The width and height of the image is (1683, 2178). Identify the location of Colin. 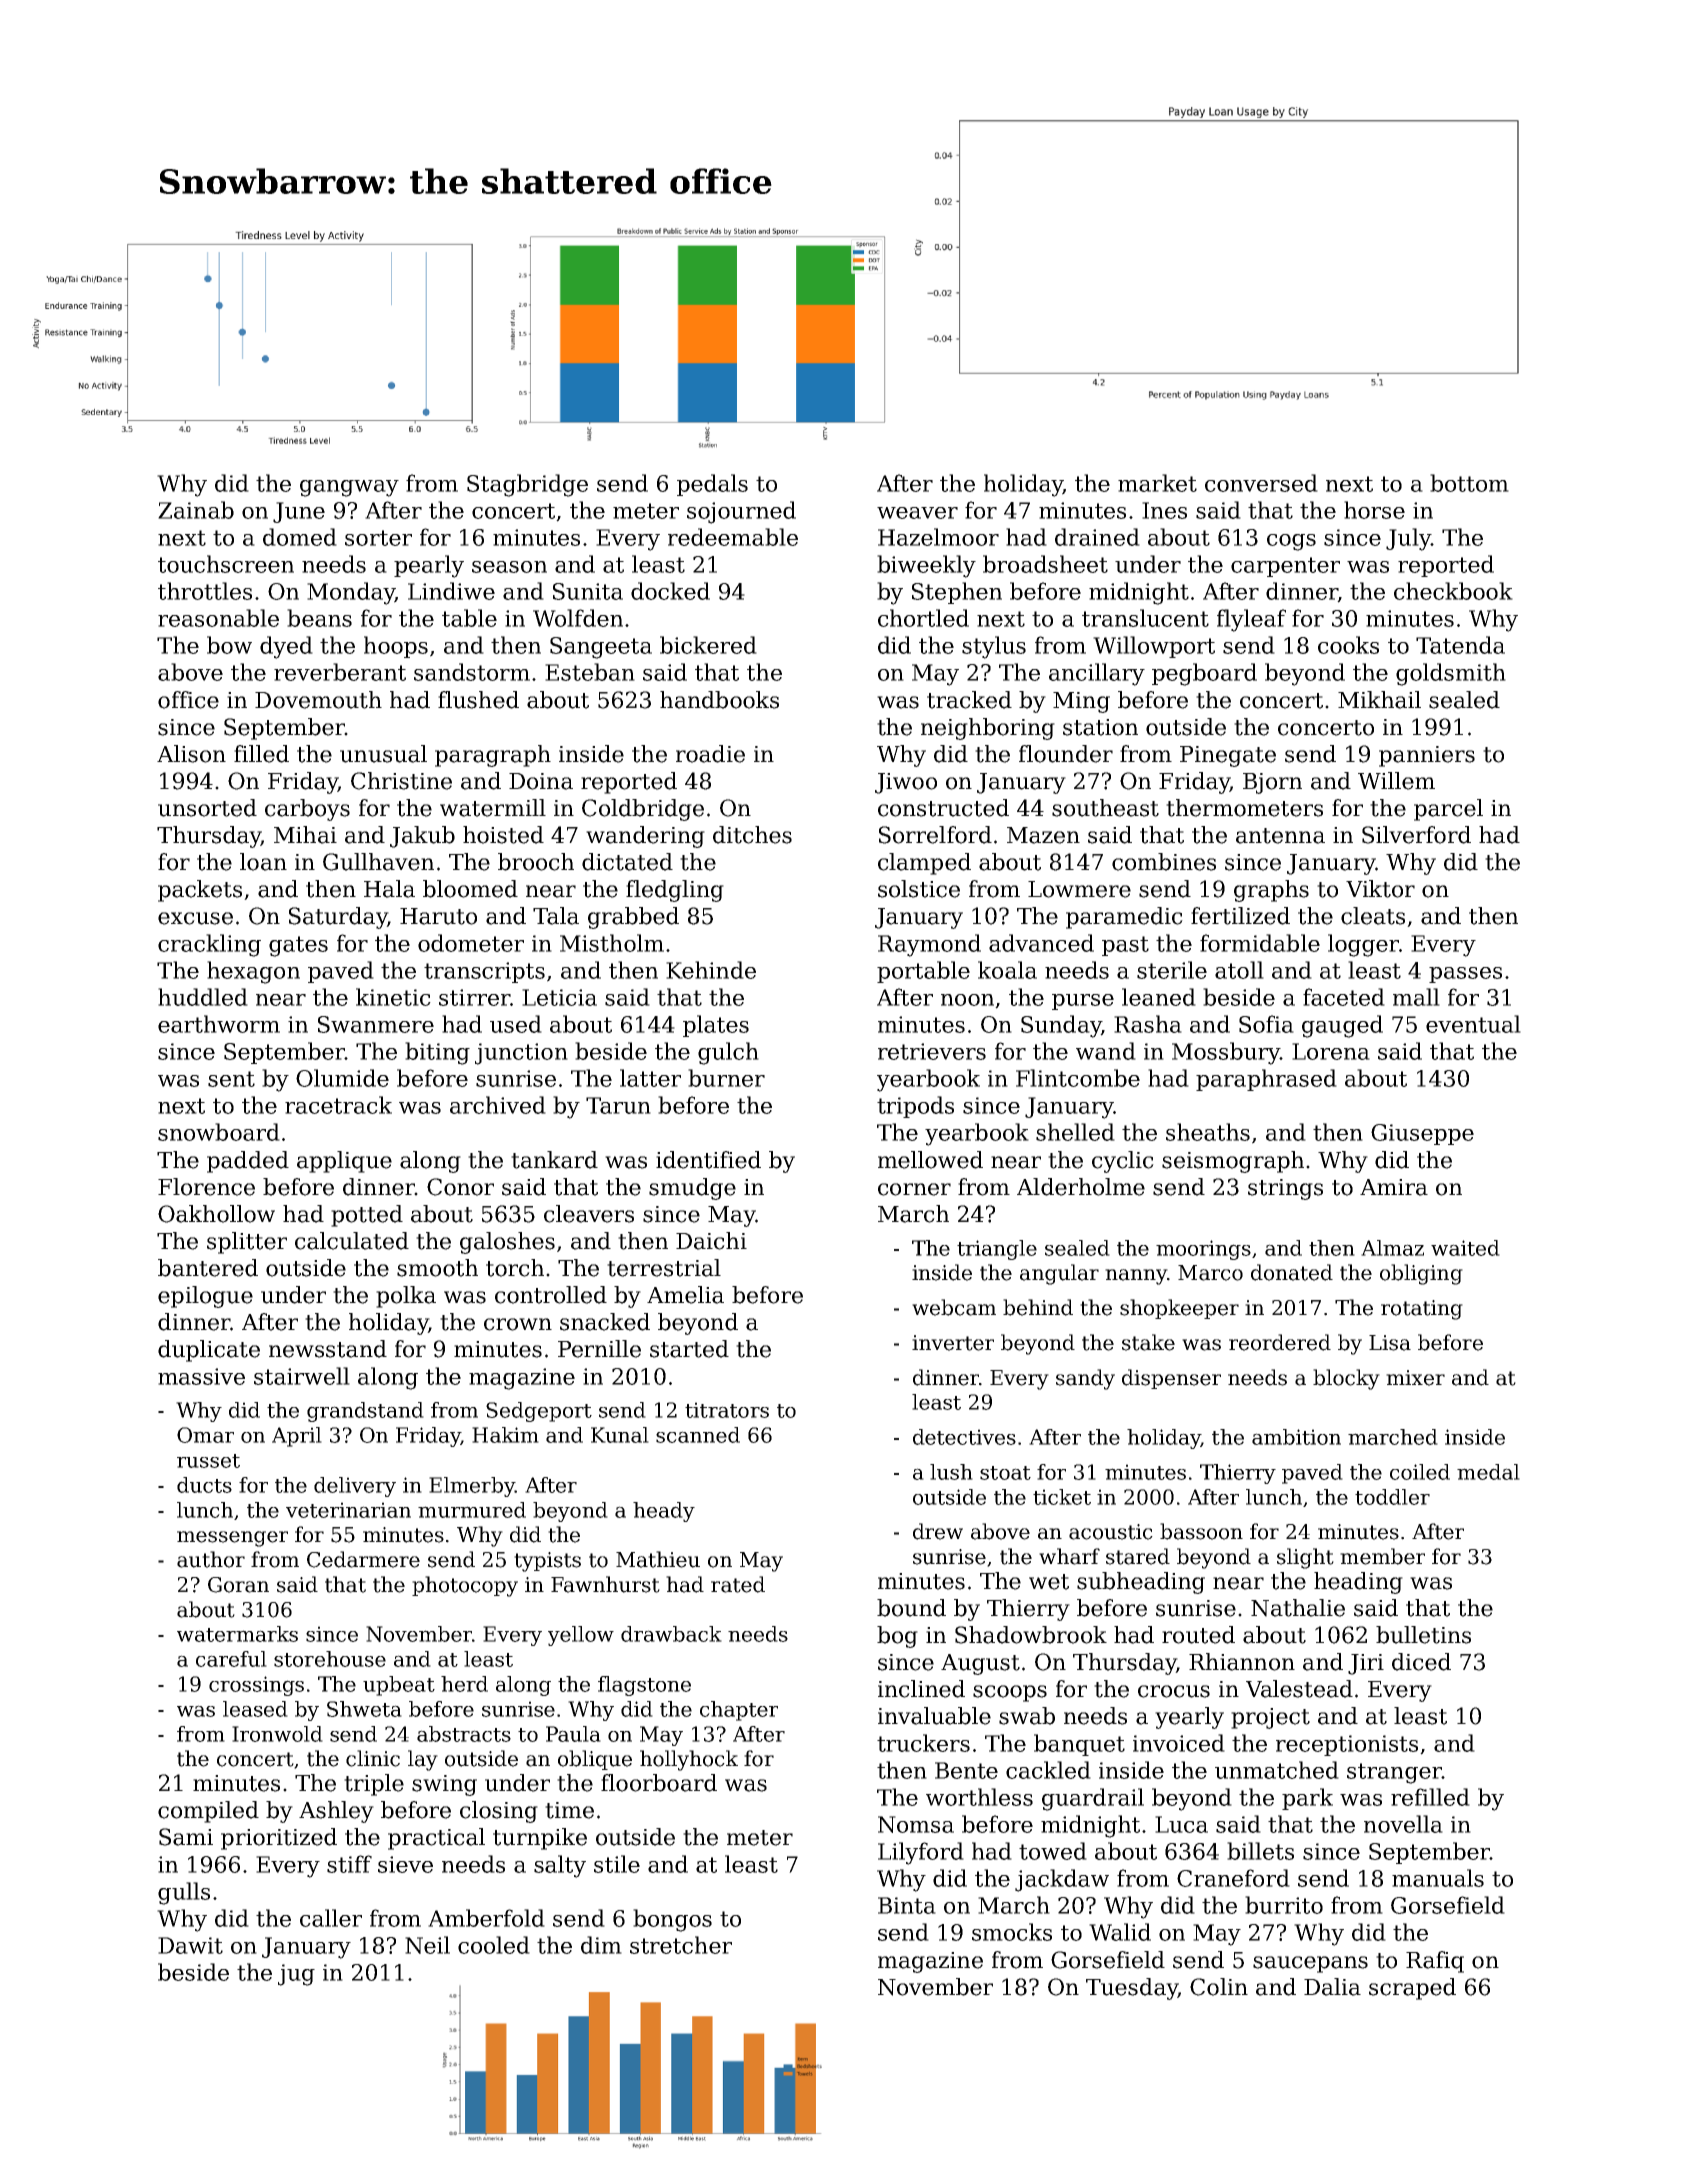
(1219, 1987).
